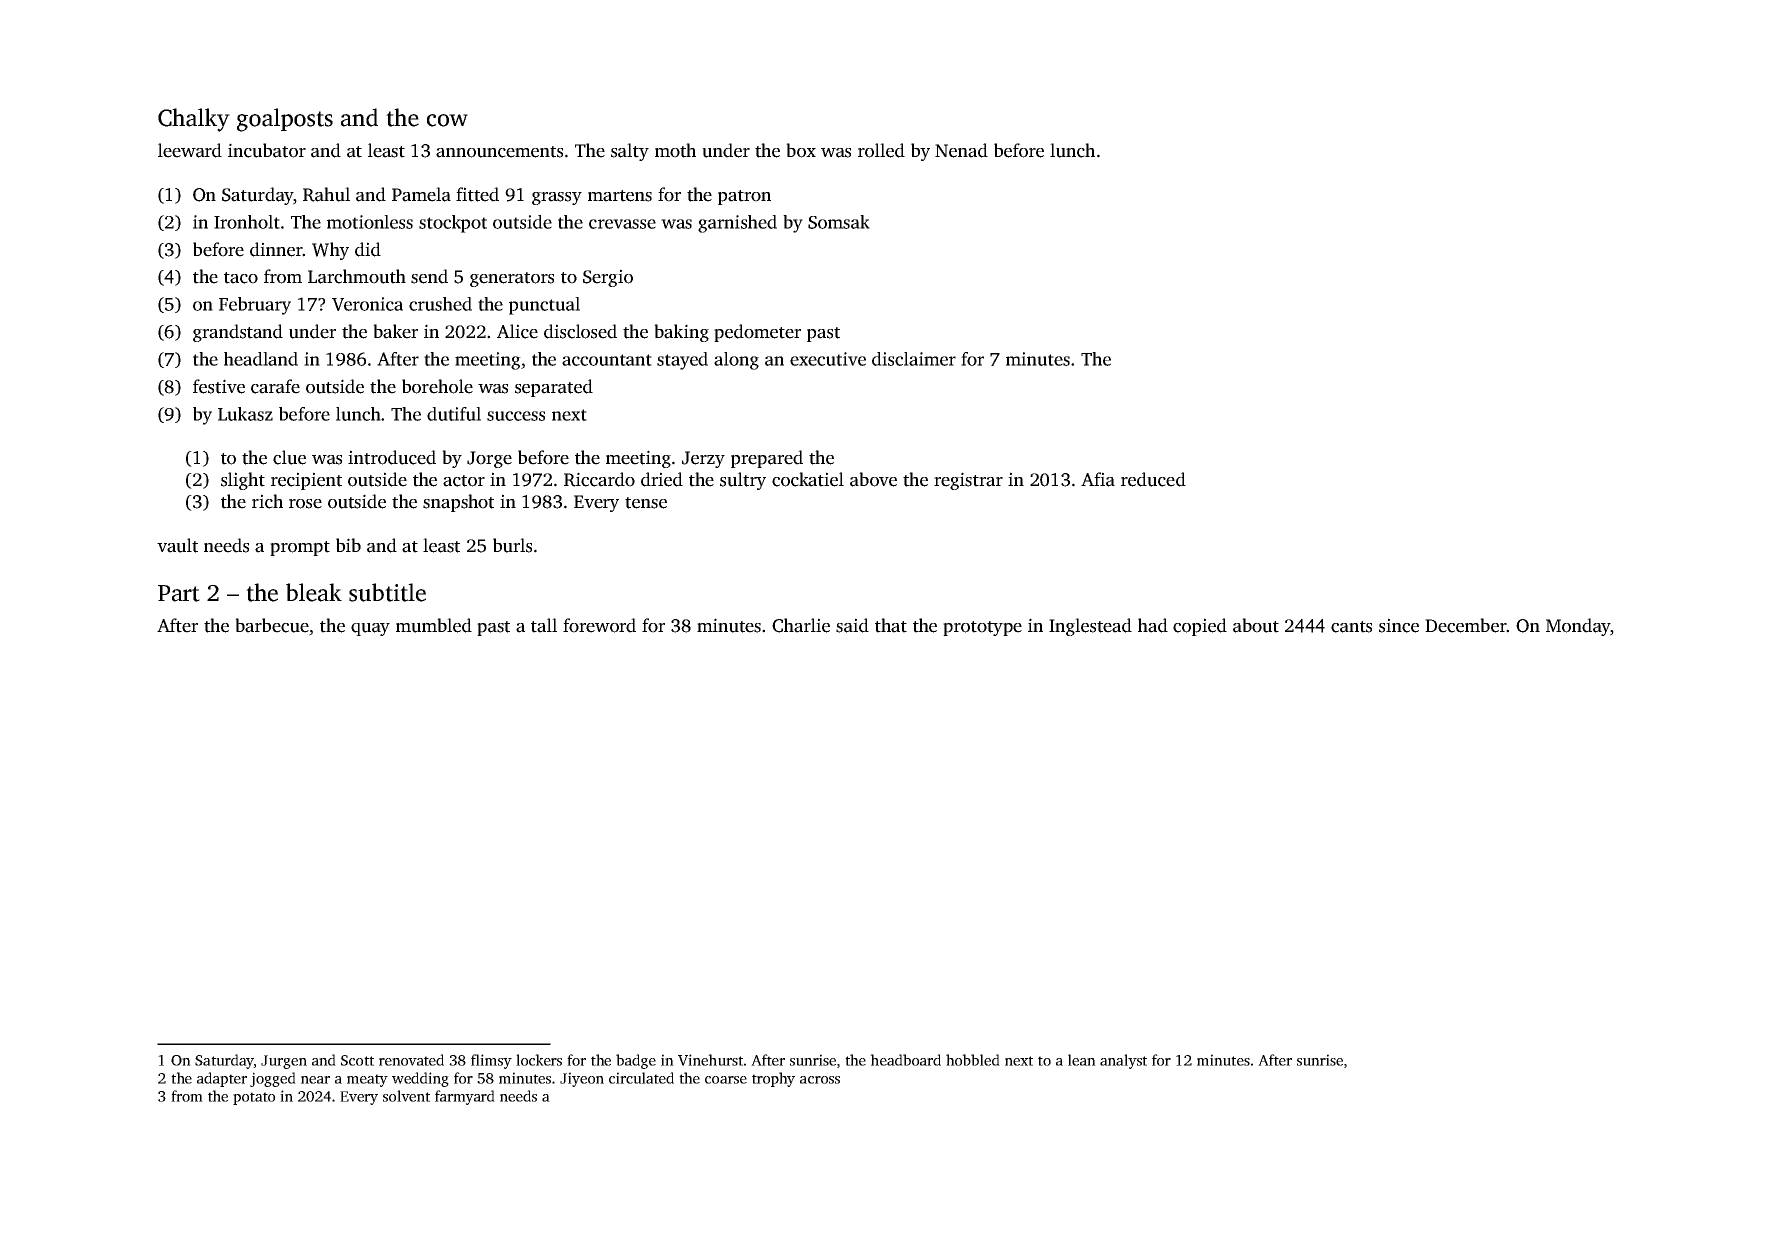 This screenshot has width=1774, height=1254. What do you see at coordinates (254, 1098) in the screenshot?
I see `potato` at bounding box center [254, 1098].
